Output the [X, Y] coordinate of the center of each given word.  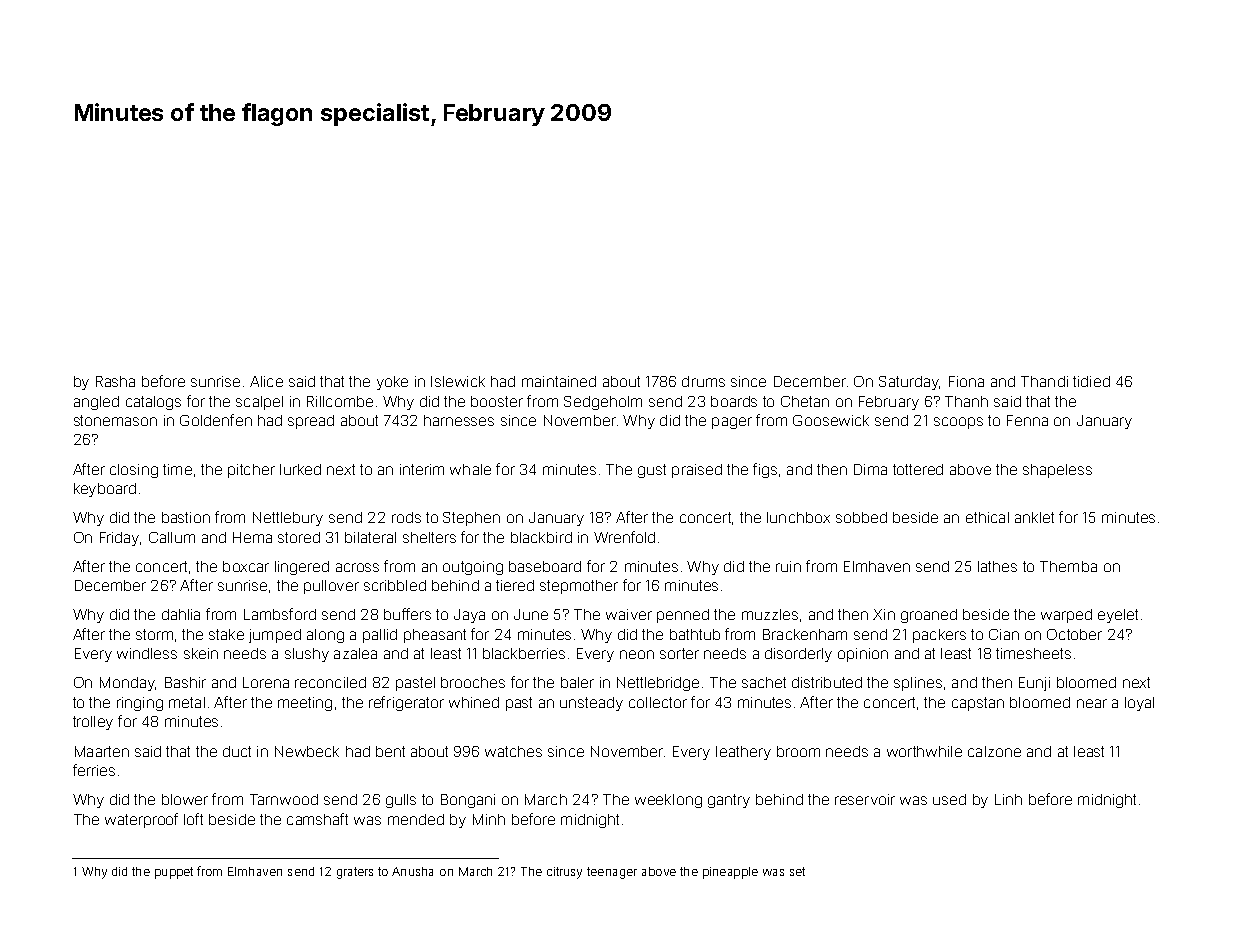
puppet [174, 873]
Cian [1004, 634]
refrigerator [406, 703]
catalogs [153, 403]
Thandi [1044, 381]
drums [703, 381]
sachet [764, 682]
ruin [788, 566]
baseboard [545, 566]
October [1074, 634]
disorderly [798, 655]
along [325, 636]
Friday [119, 539]
